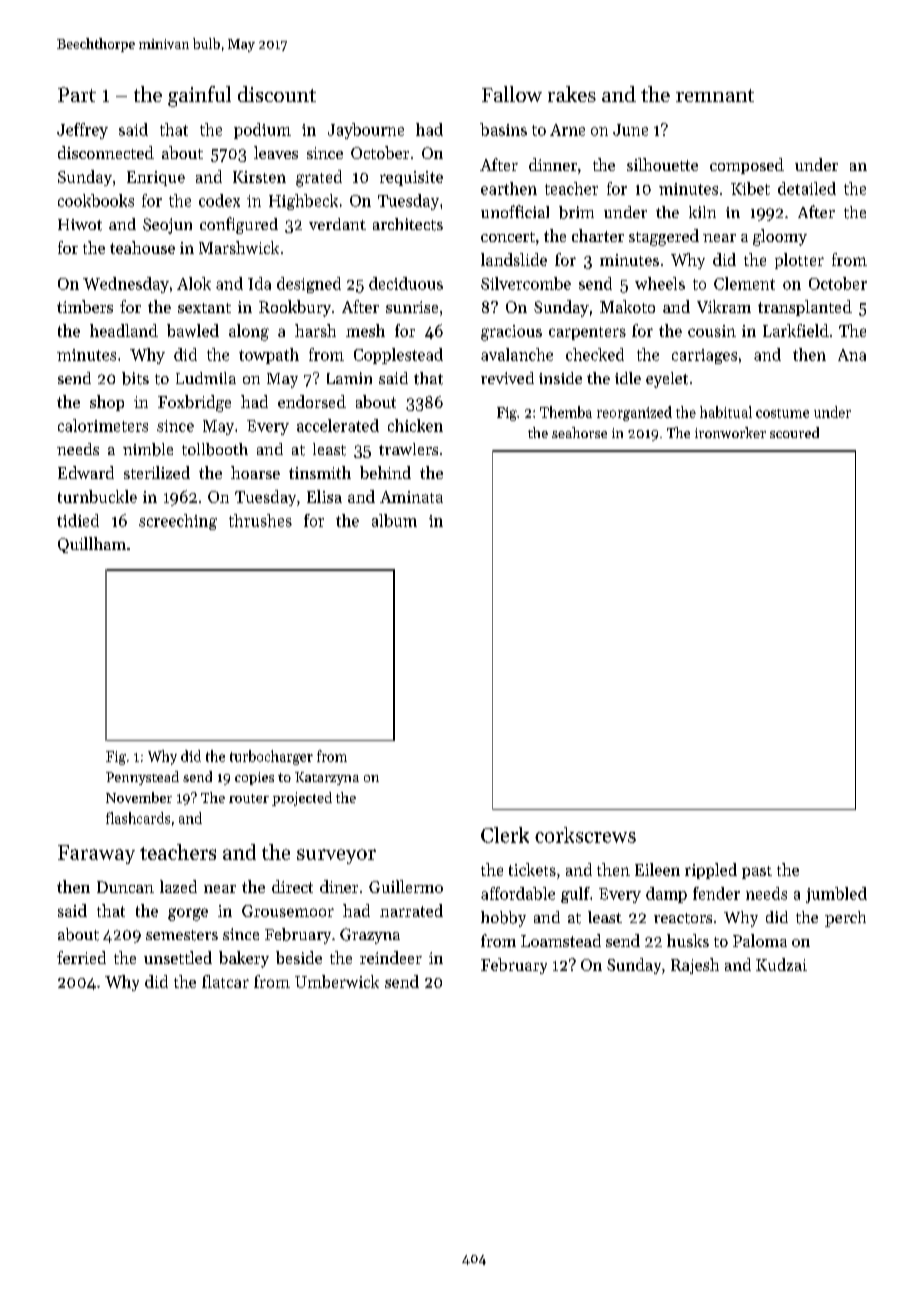 This page has width=924, height=1314. Describe the element at coordinates (337, 981) in the page. I see `Umberwick` at that location.
